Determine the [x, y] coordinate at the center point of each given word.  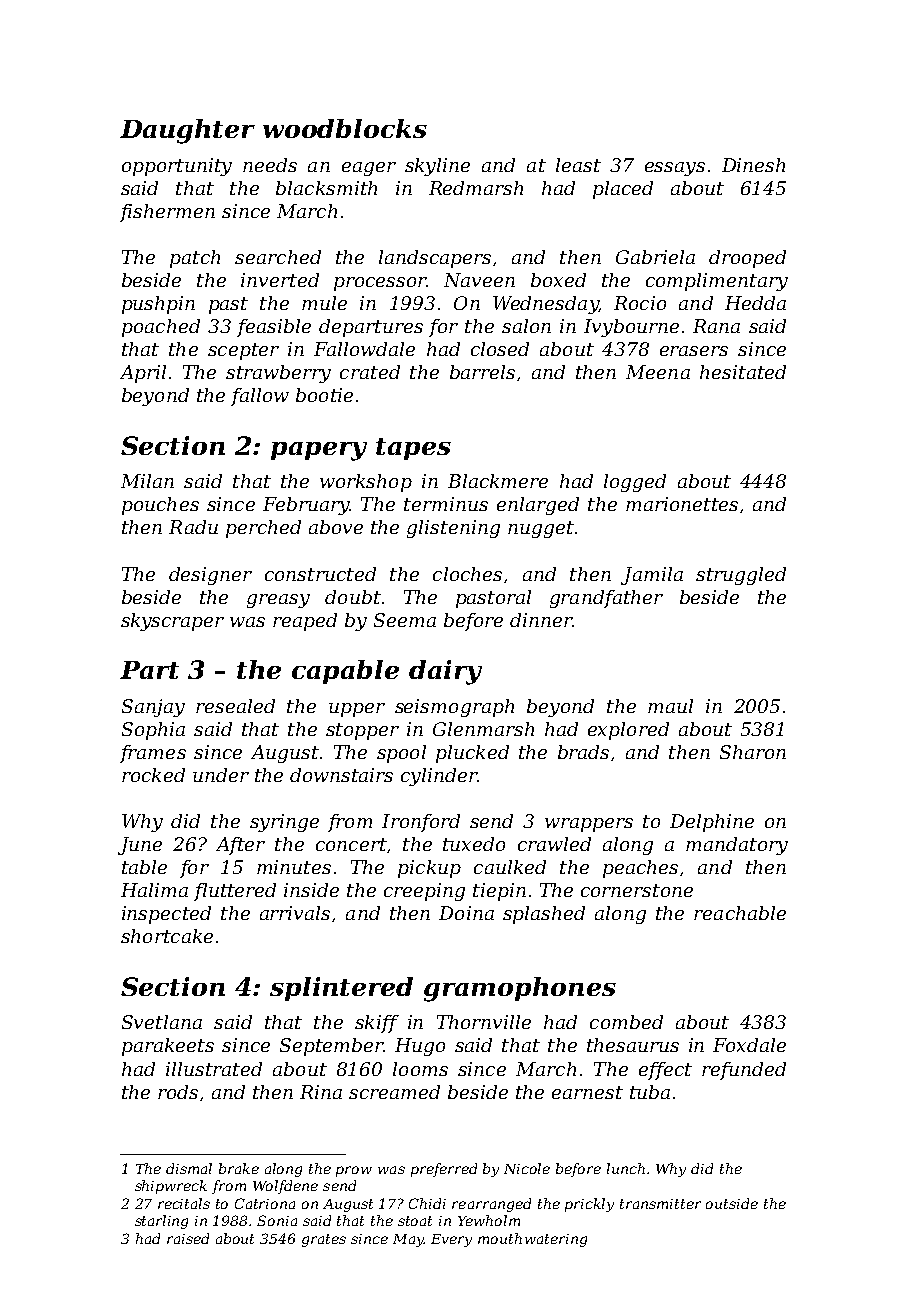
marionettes [682, 504]
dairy [445, 672]
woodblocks [345, 128]
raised [188, 1238]
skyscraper [172, 622]
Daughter [187, 131]
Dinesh [753, 165]
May [408, 1240]
